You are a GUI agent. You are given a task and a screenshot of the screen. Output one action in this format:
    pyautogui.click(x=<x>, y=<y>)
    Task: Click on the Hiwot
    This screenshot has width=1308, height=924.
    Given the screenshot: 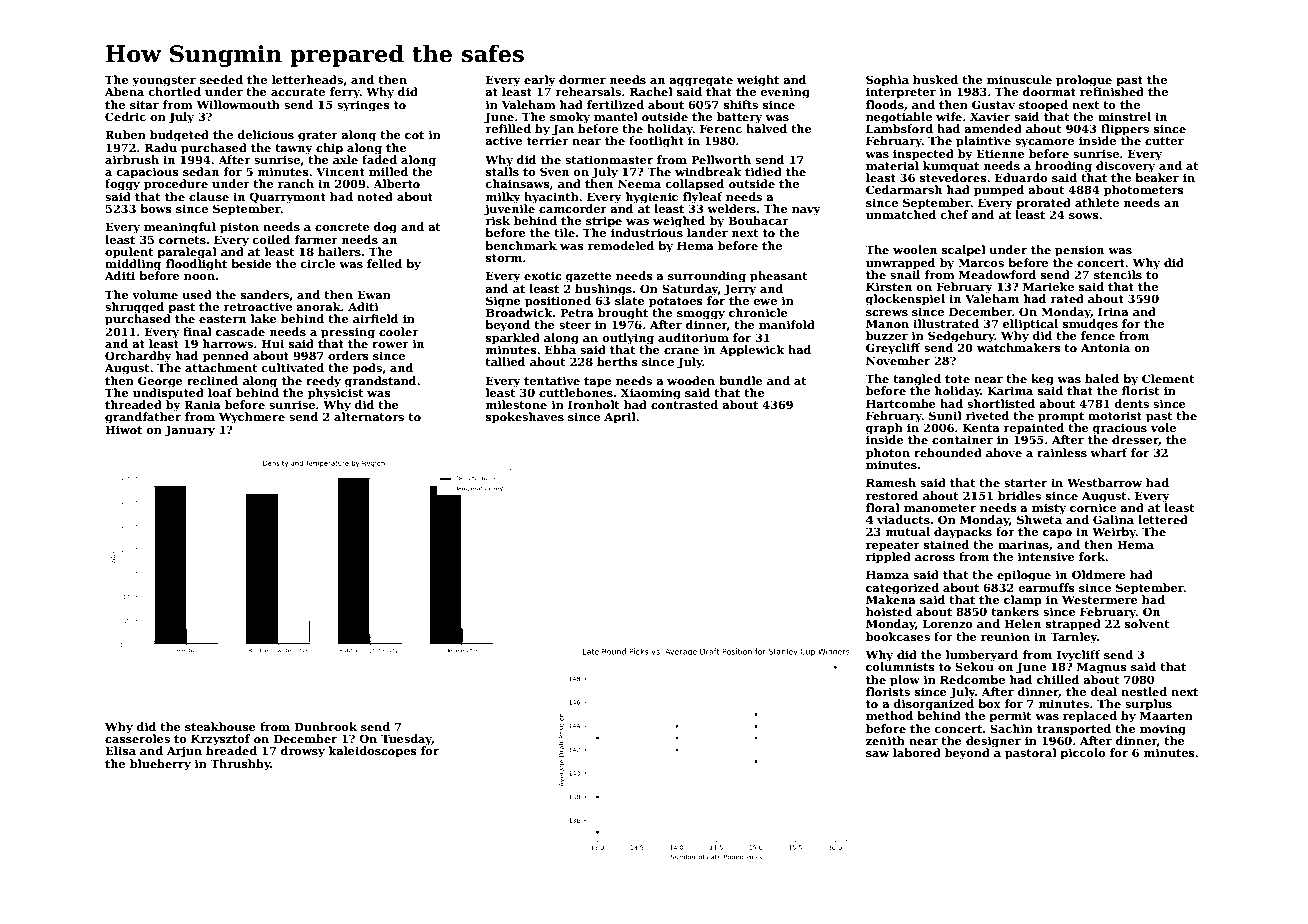 What is the action you would take?
    pyautogui.click(x=123, y=429)
